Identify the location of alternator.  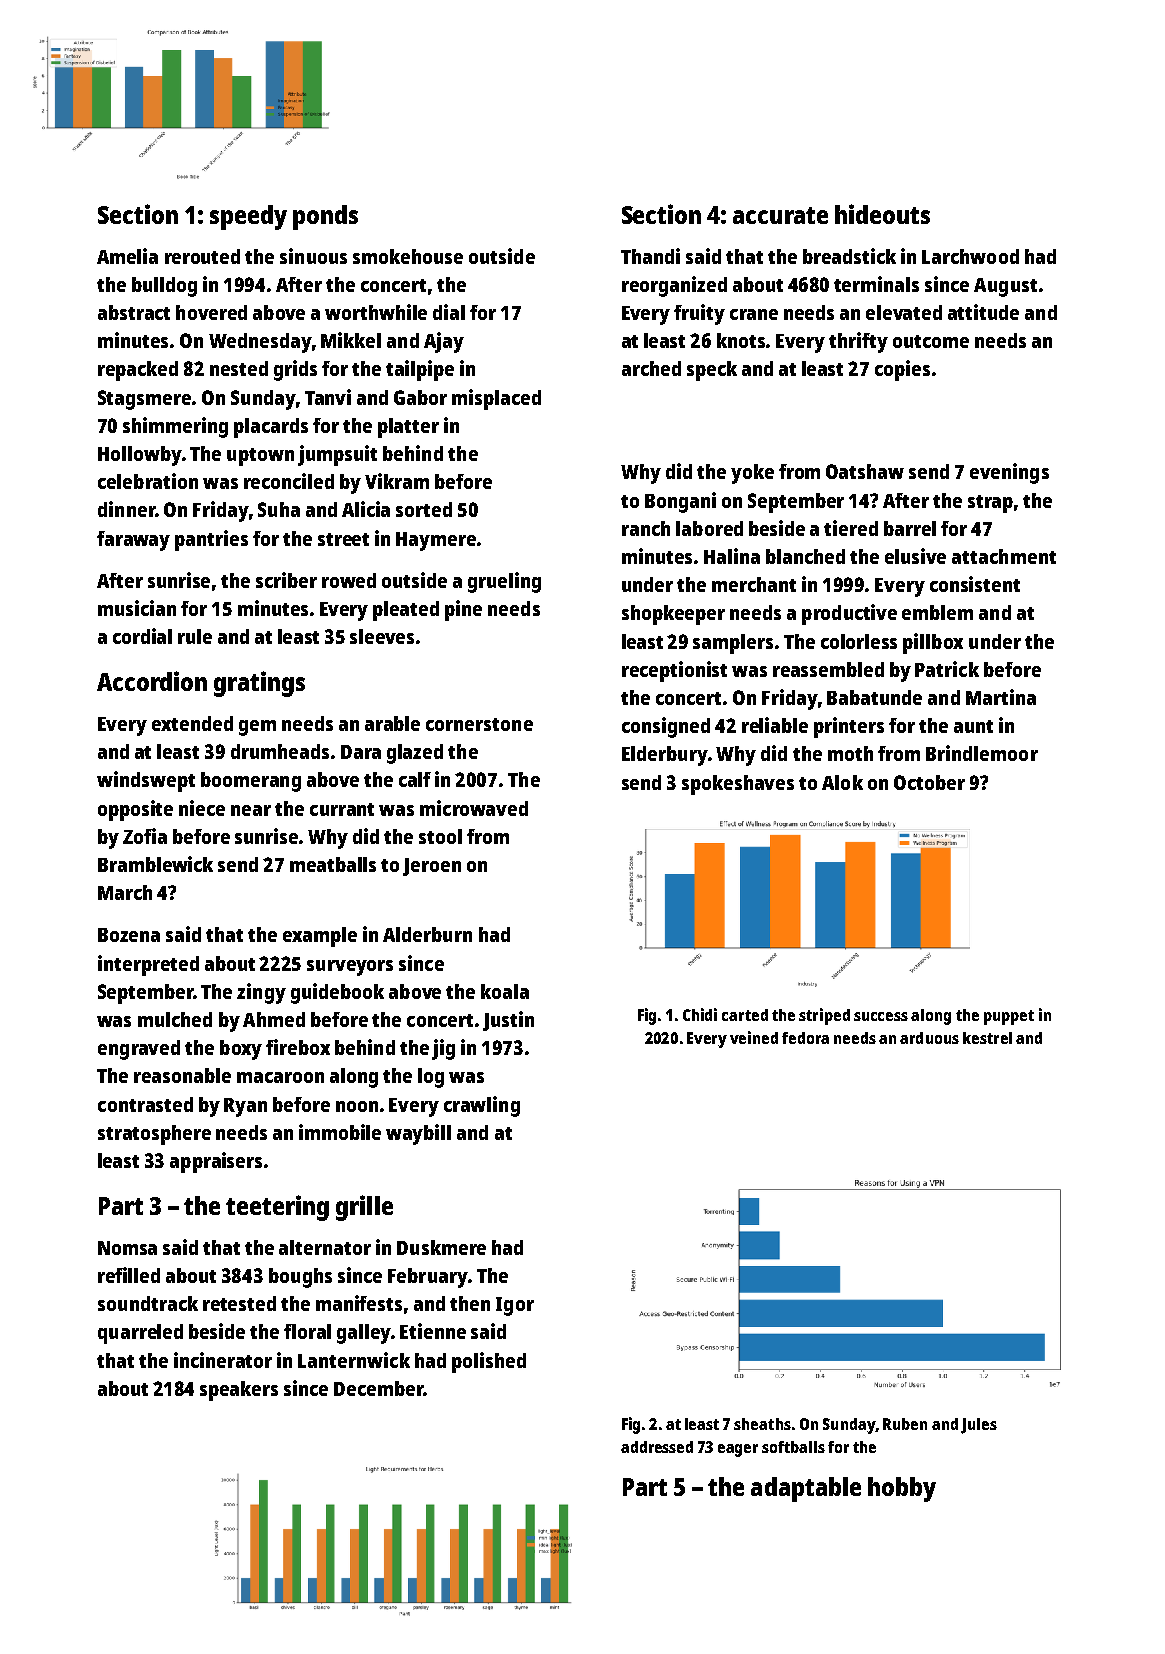
(325, 1247).
